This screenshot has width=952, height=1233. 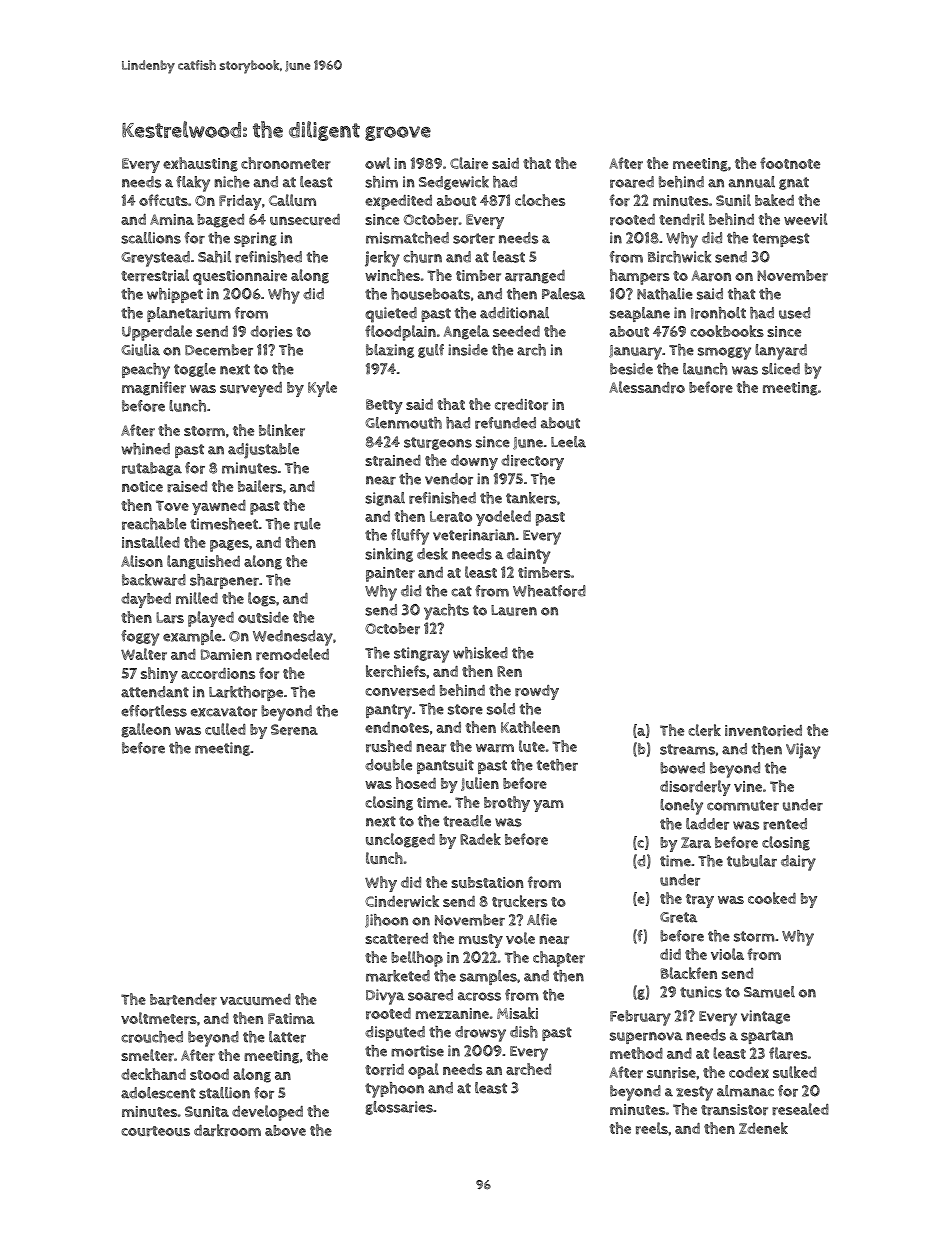 What do you see at coordinates (384, 406) in the screenshot?
I see `Betty` at bounding box center [384, 406].
